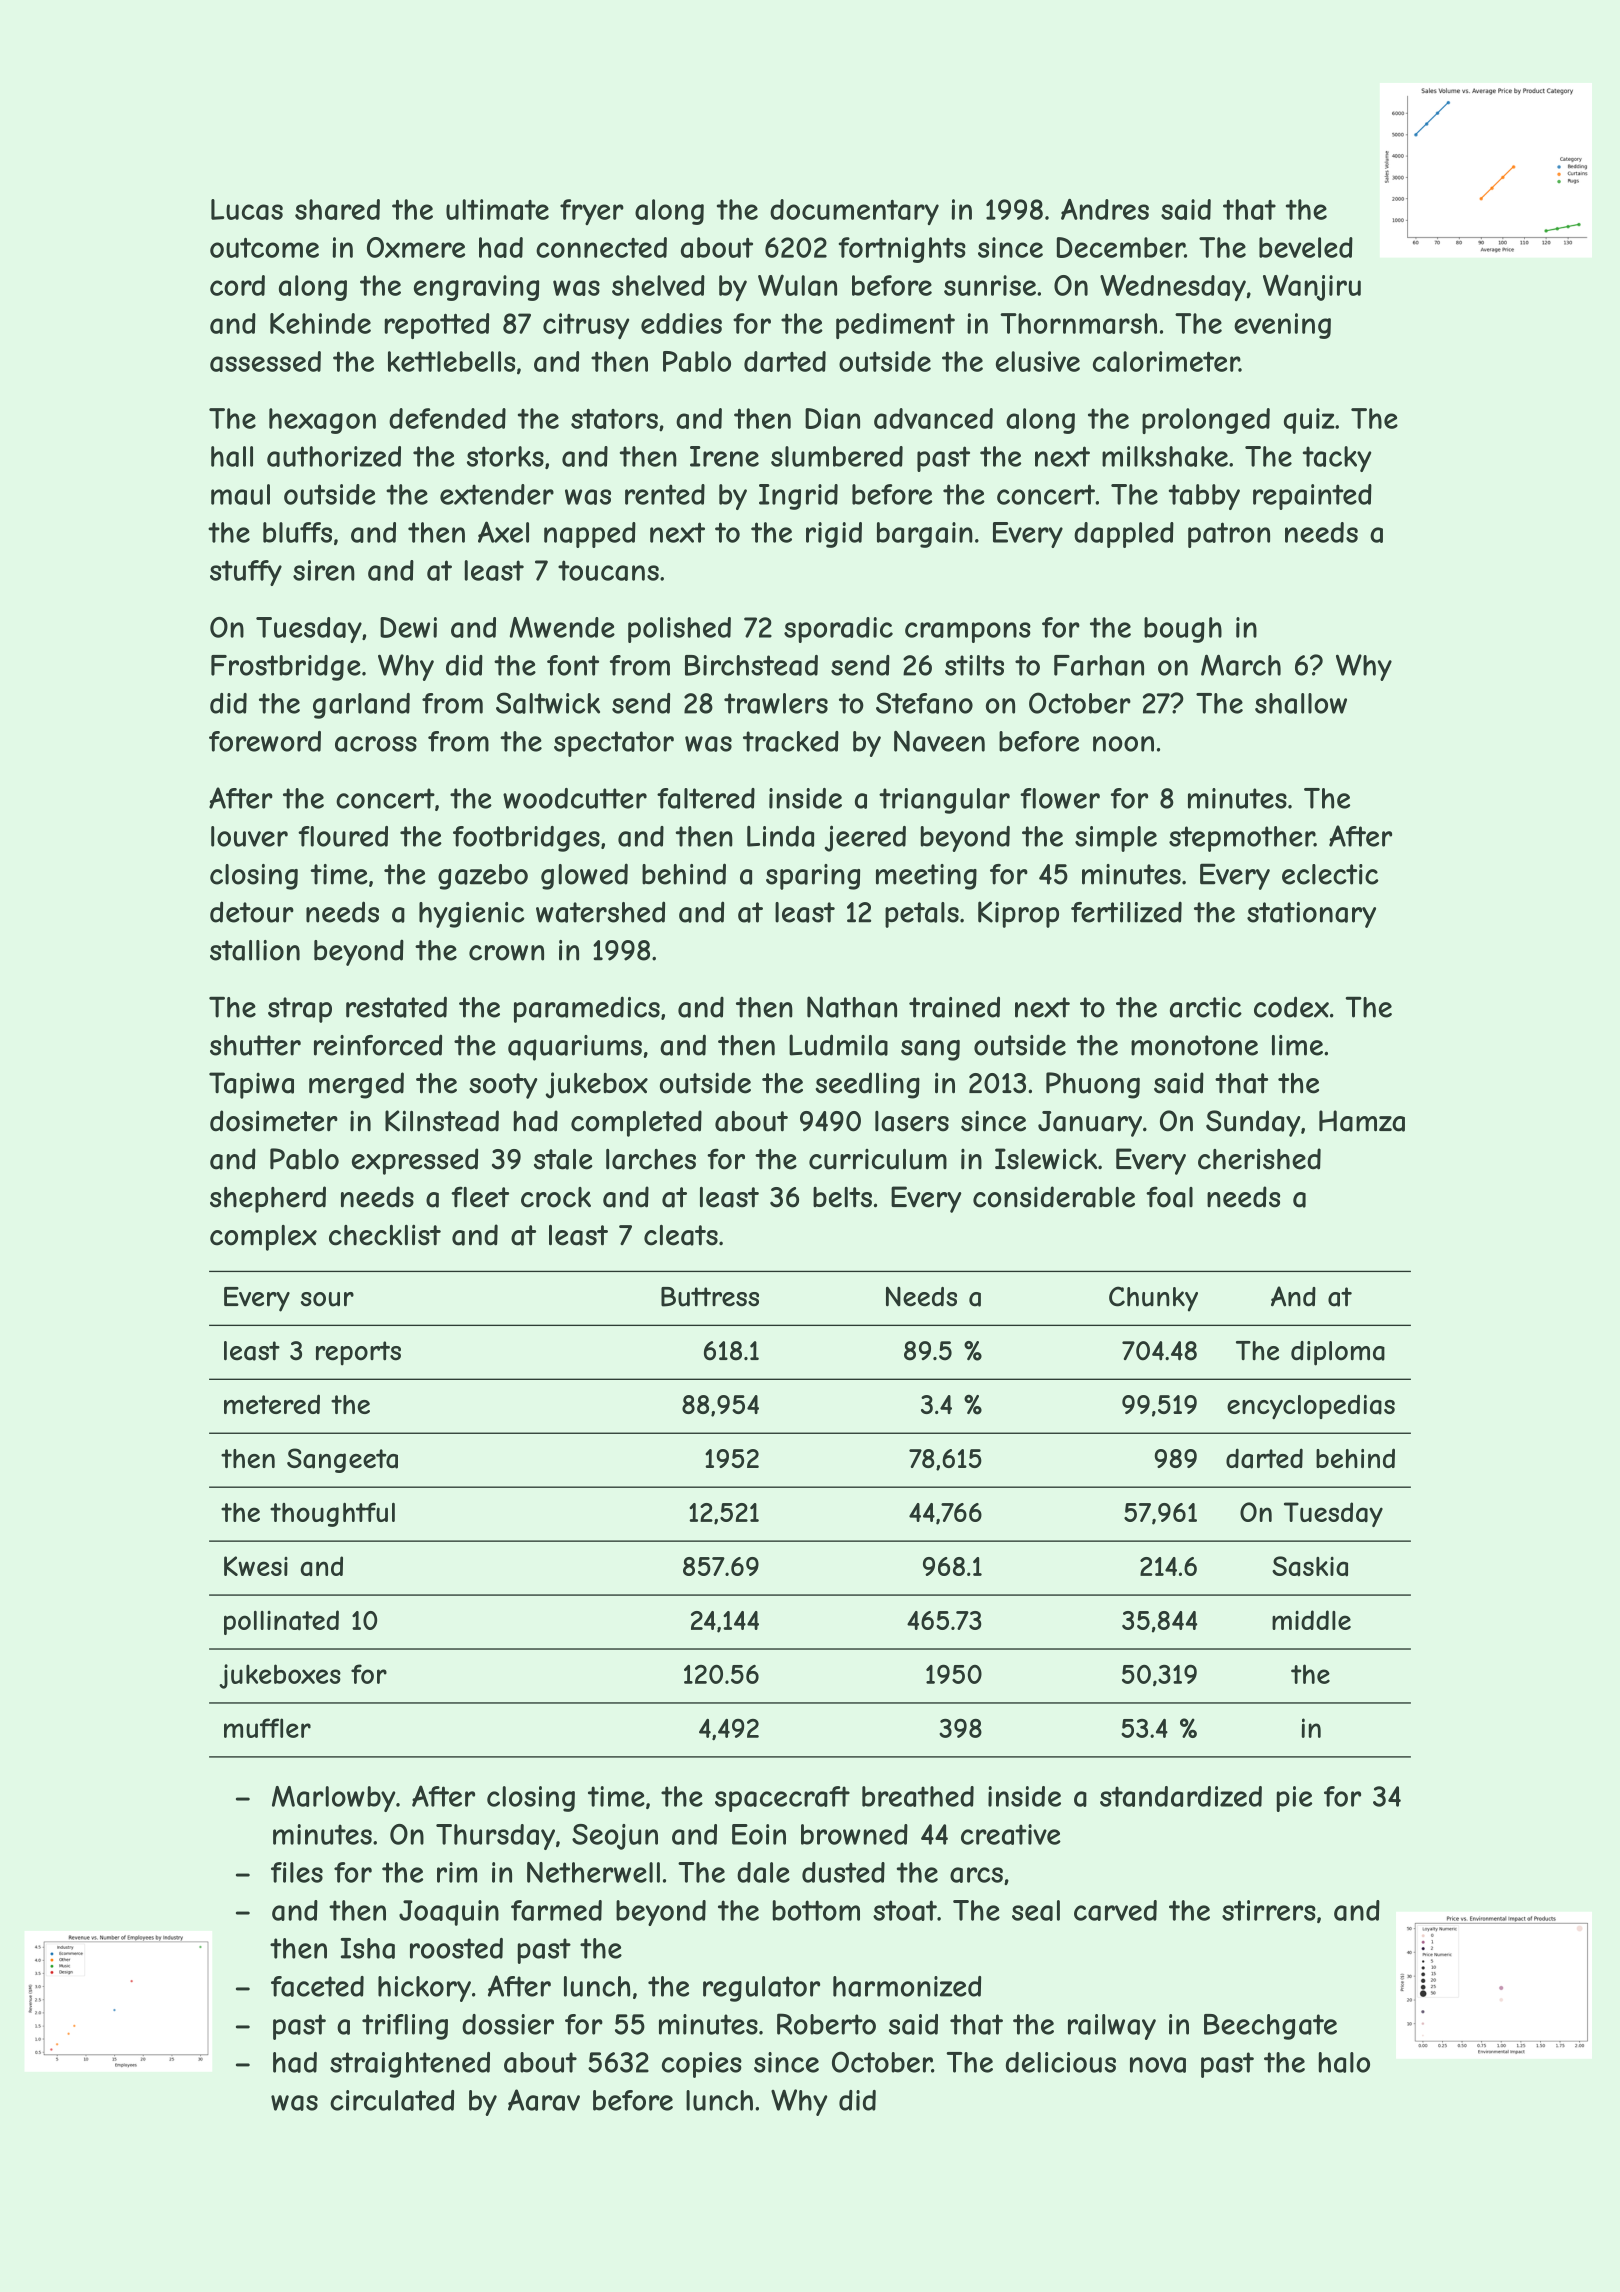  What do you see at coordinates (838, 1045) in the image?
I see `Ludmila` at bounding box center [838, 1045].
